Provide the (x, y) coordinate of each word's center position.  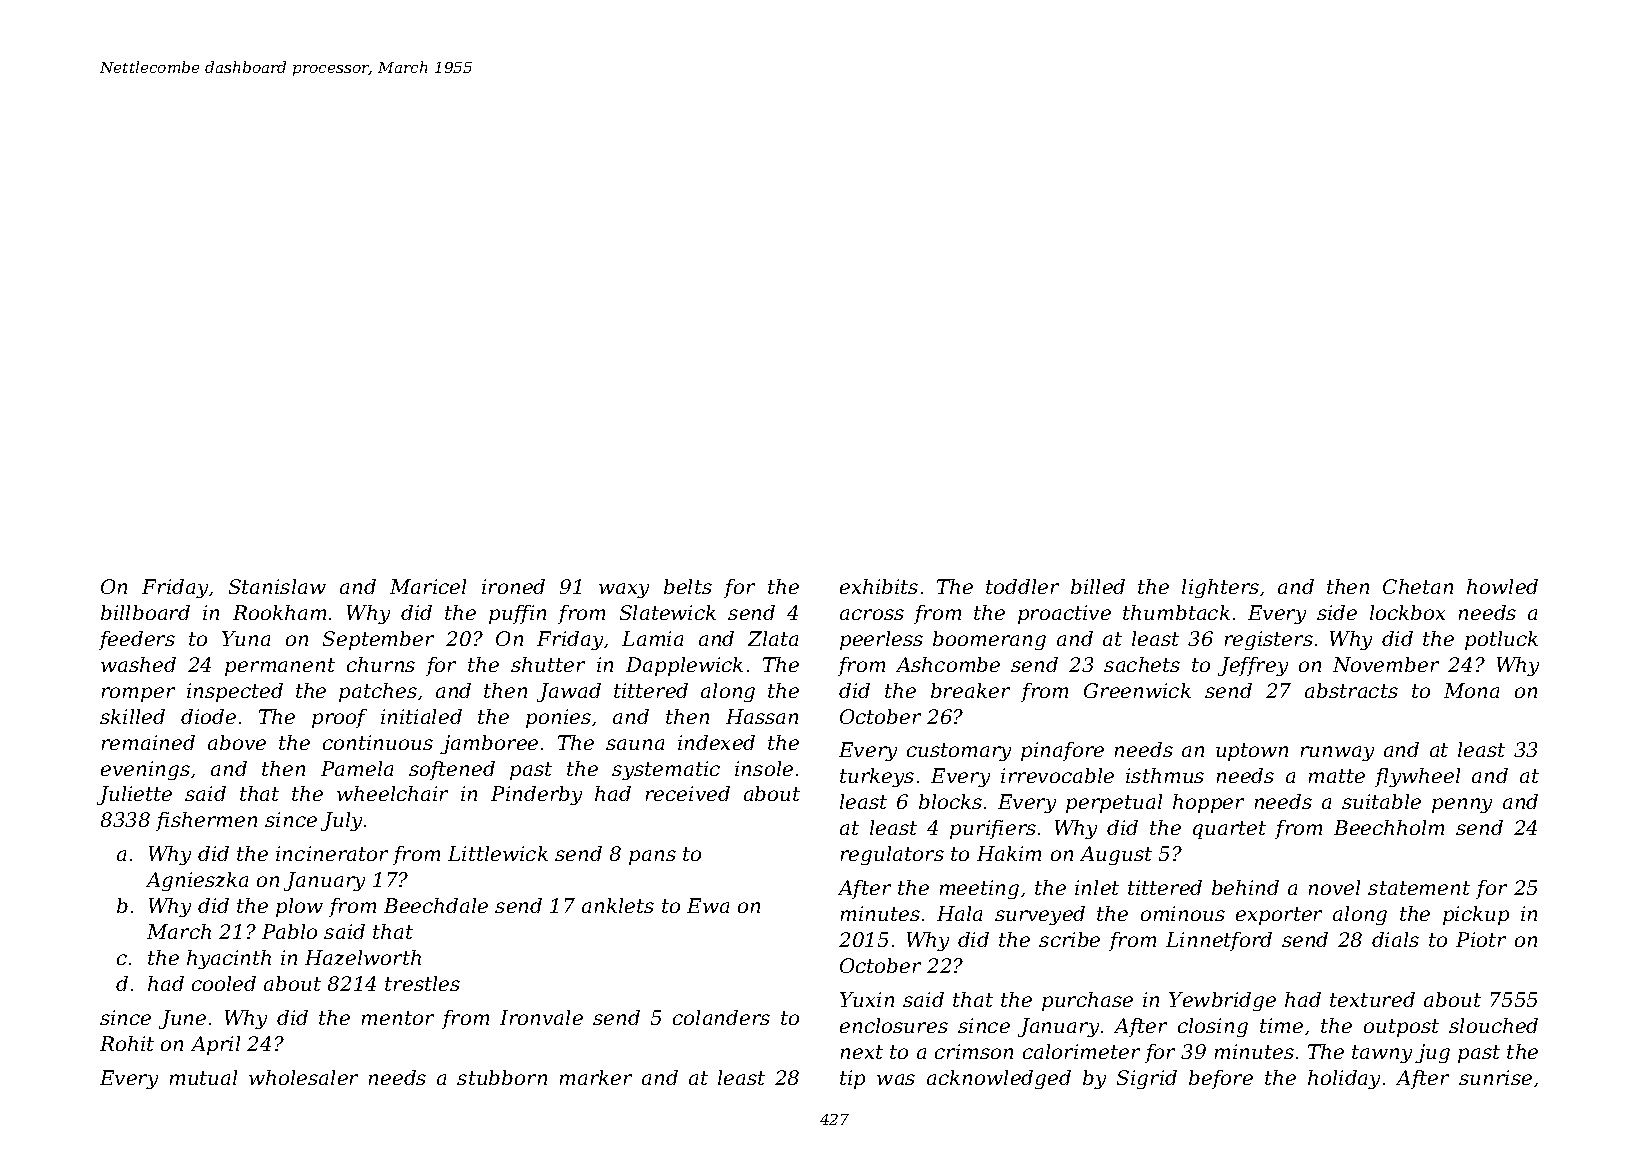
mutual (203, 1077)
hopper (1208, 803)
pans (652, 857)
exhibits (879, 586)
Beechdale (436, 905)
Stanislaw (277, 586)
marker (596, 1077)
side (1337, 612)
